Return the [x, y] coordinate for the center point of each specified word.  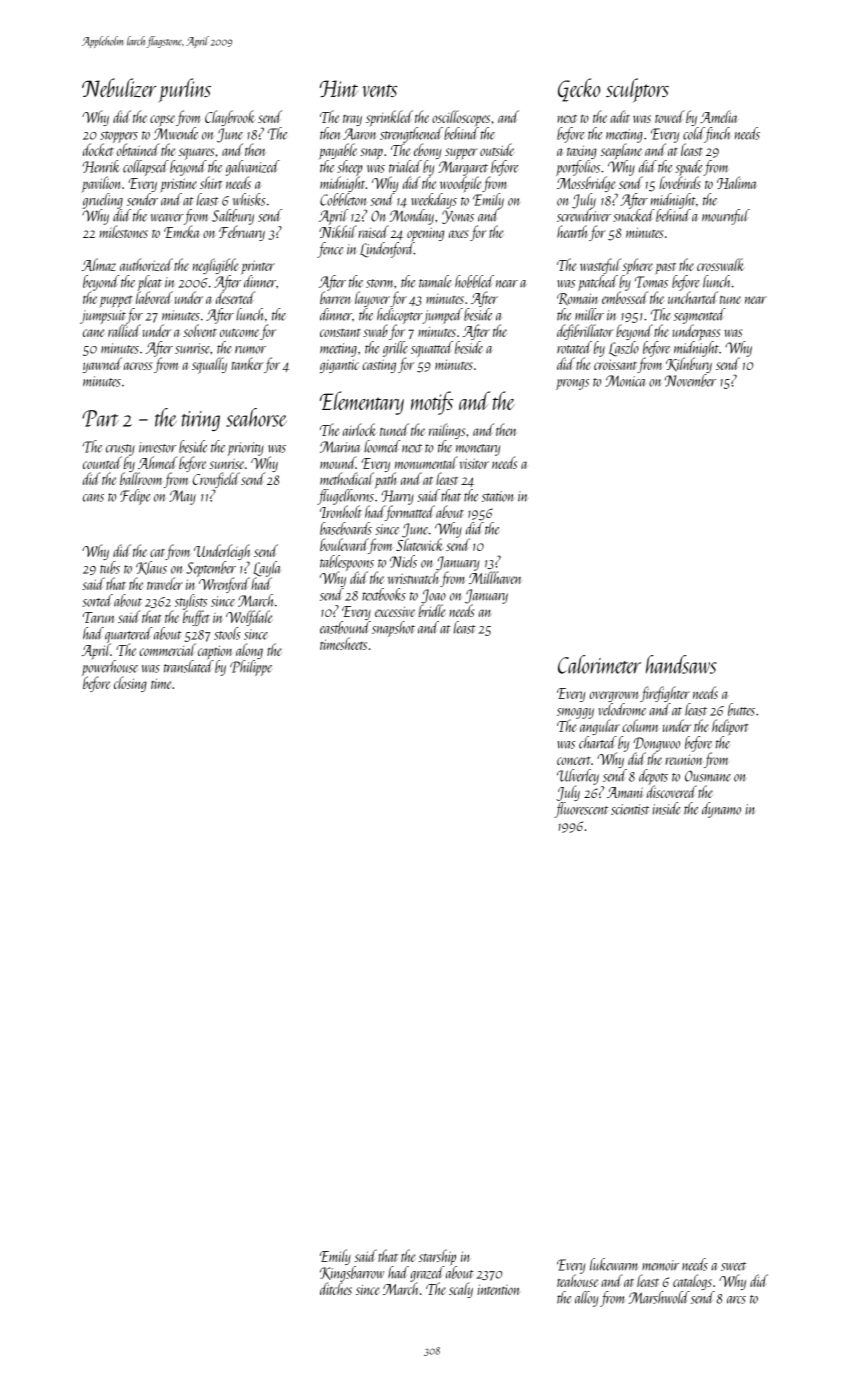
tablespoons [347, 563]
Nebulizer [119, 87]
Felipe [135, 497]
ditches [336, 1288]
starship [437, 1257]
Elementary [362, 403]
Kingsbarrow [352, 1274]
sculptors [637, 90]
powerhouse [110, 668]
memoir [660, 1265]
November [690, 380]
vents [379, 90]
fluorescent [581, 810]
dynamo [721, 810]
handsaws [681, 664]
